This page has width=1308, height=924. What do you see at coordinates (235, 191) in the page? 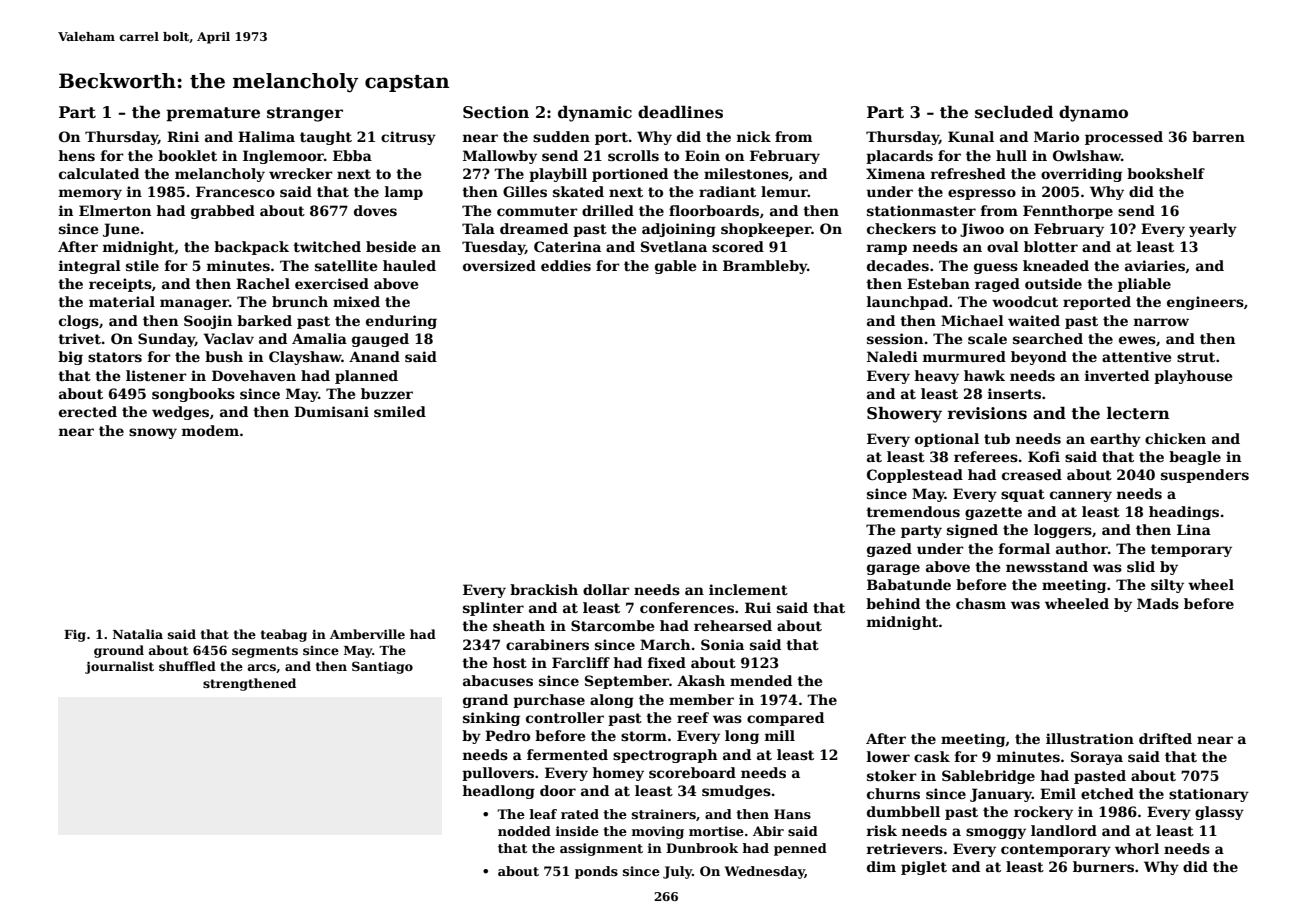
I see `Francesco` at bounding box center [235, 191].
